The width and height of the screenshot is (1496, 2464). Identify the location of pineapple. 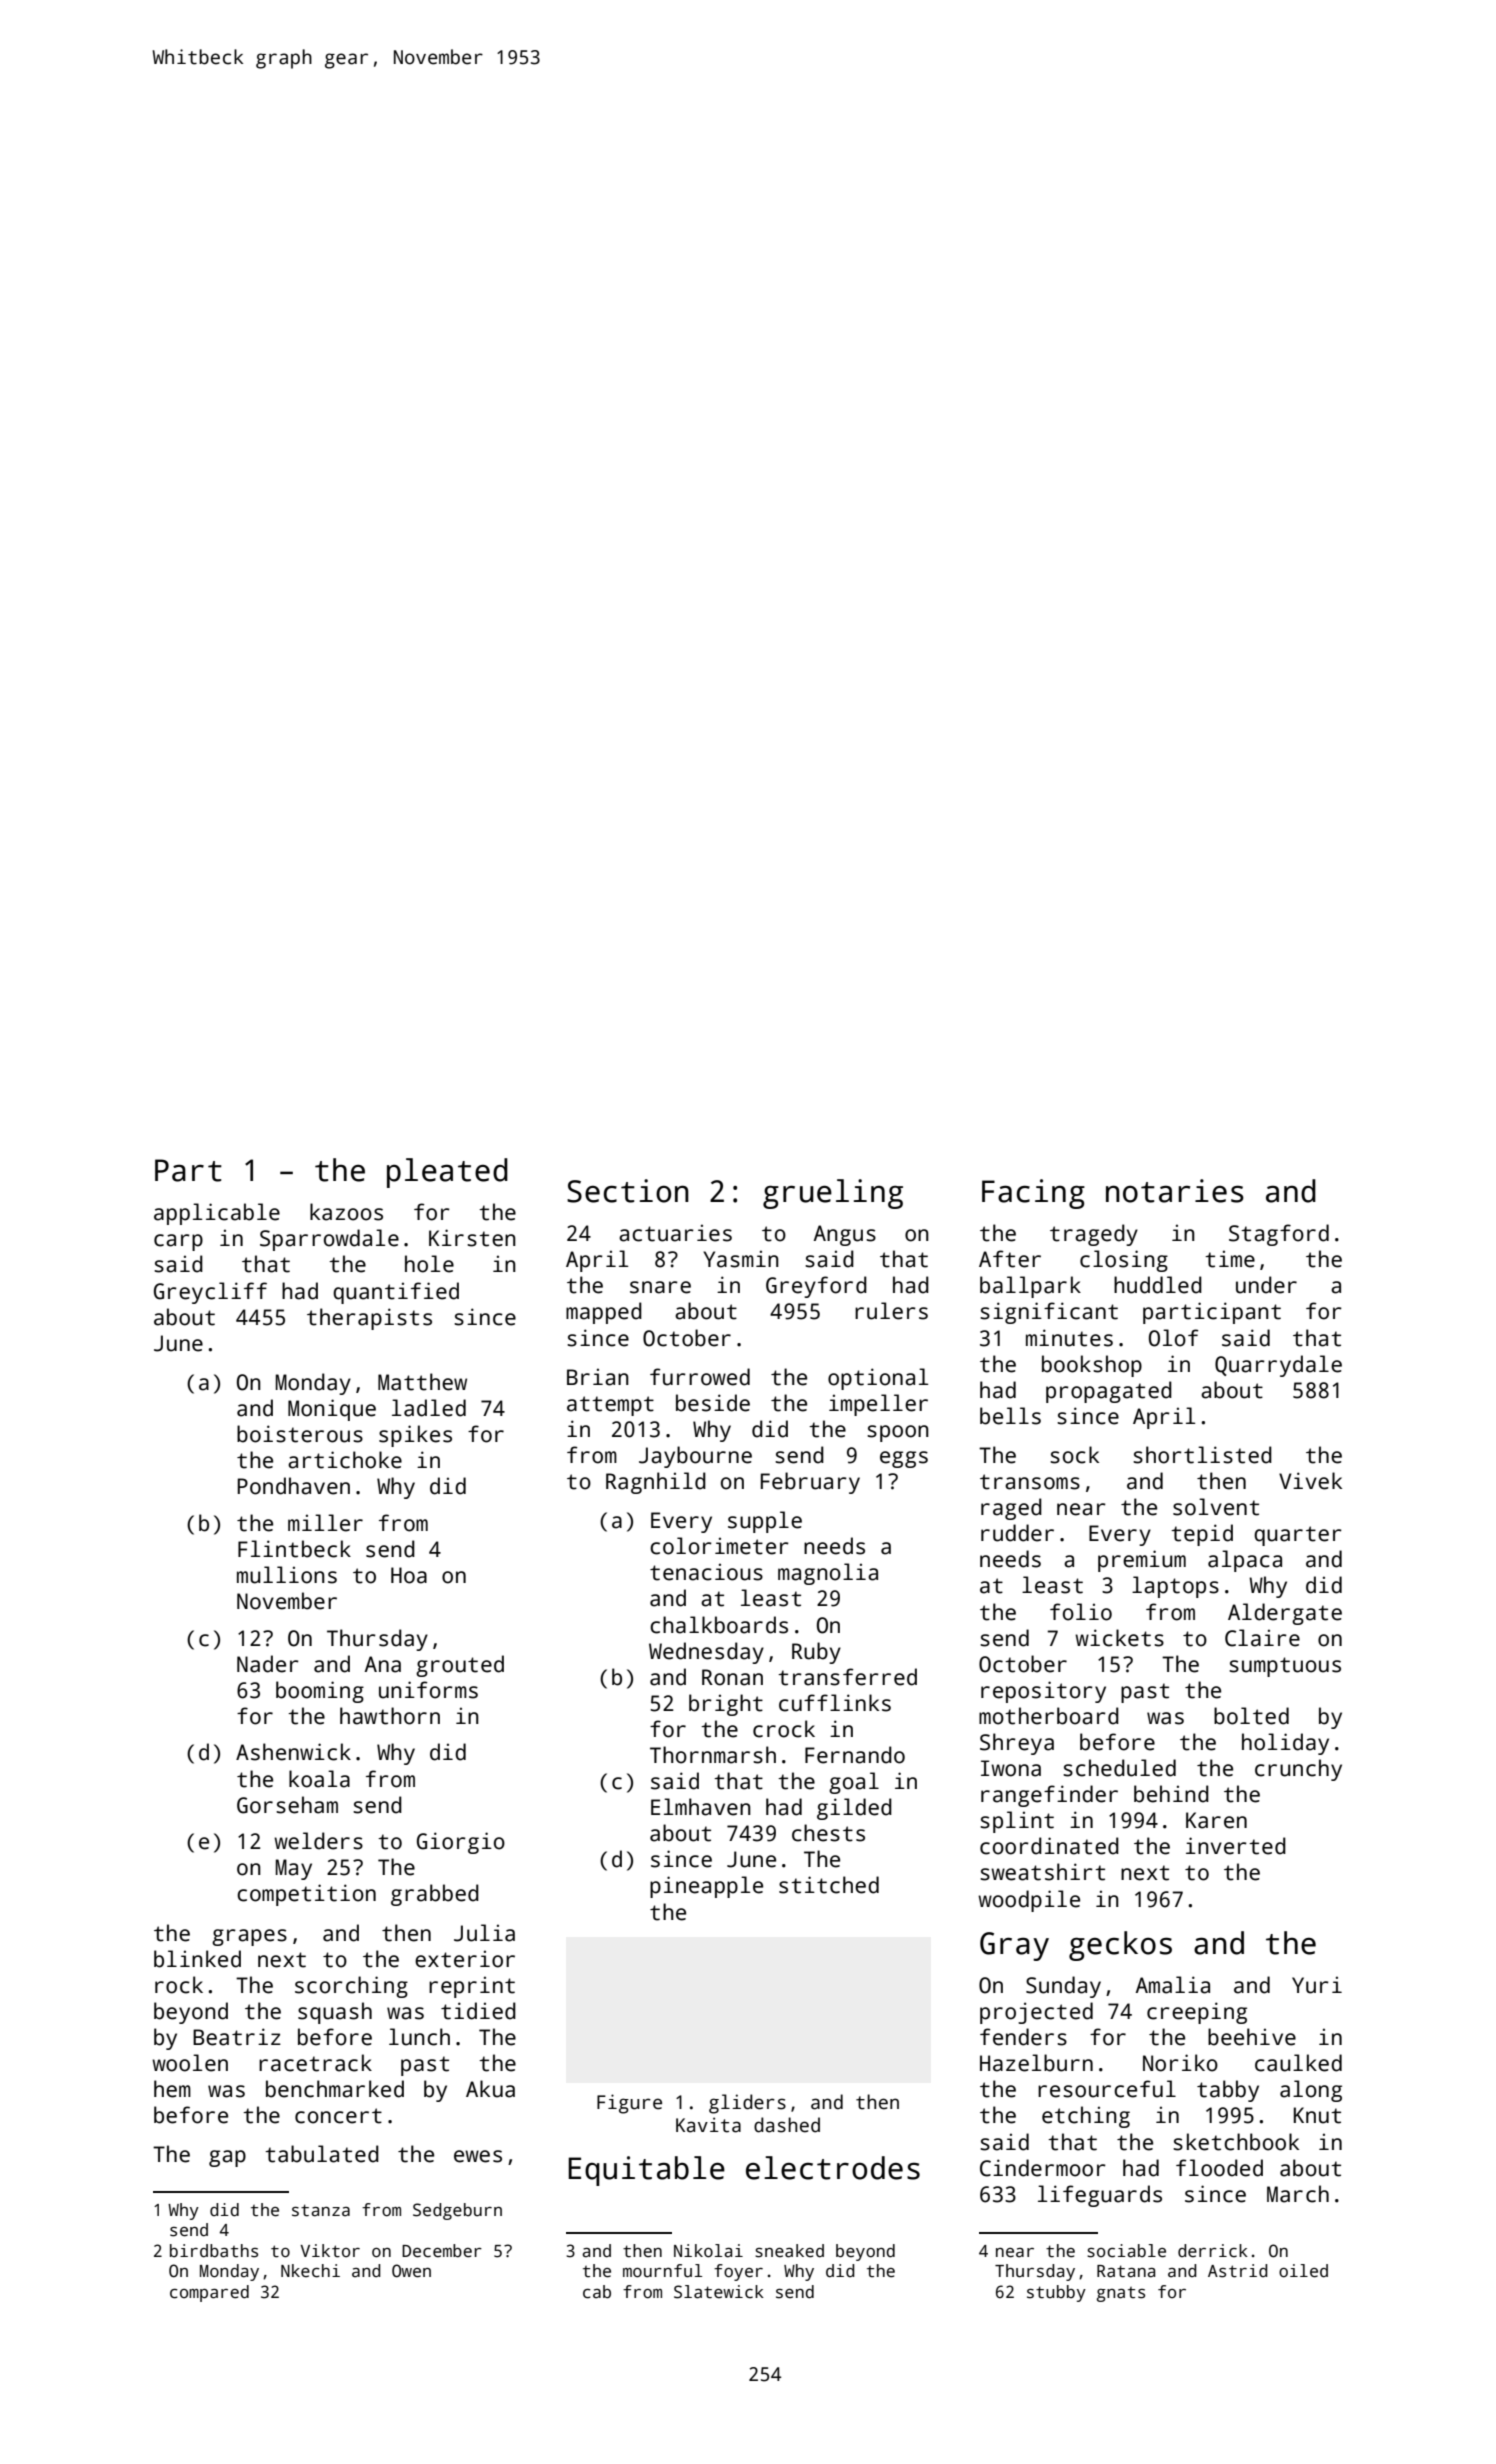
(706, 1887).
